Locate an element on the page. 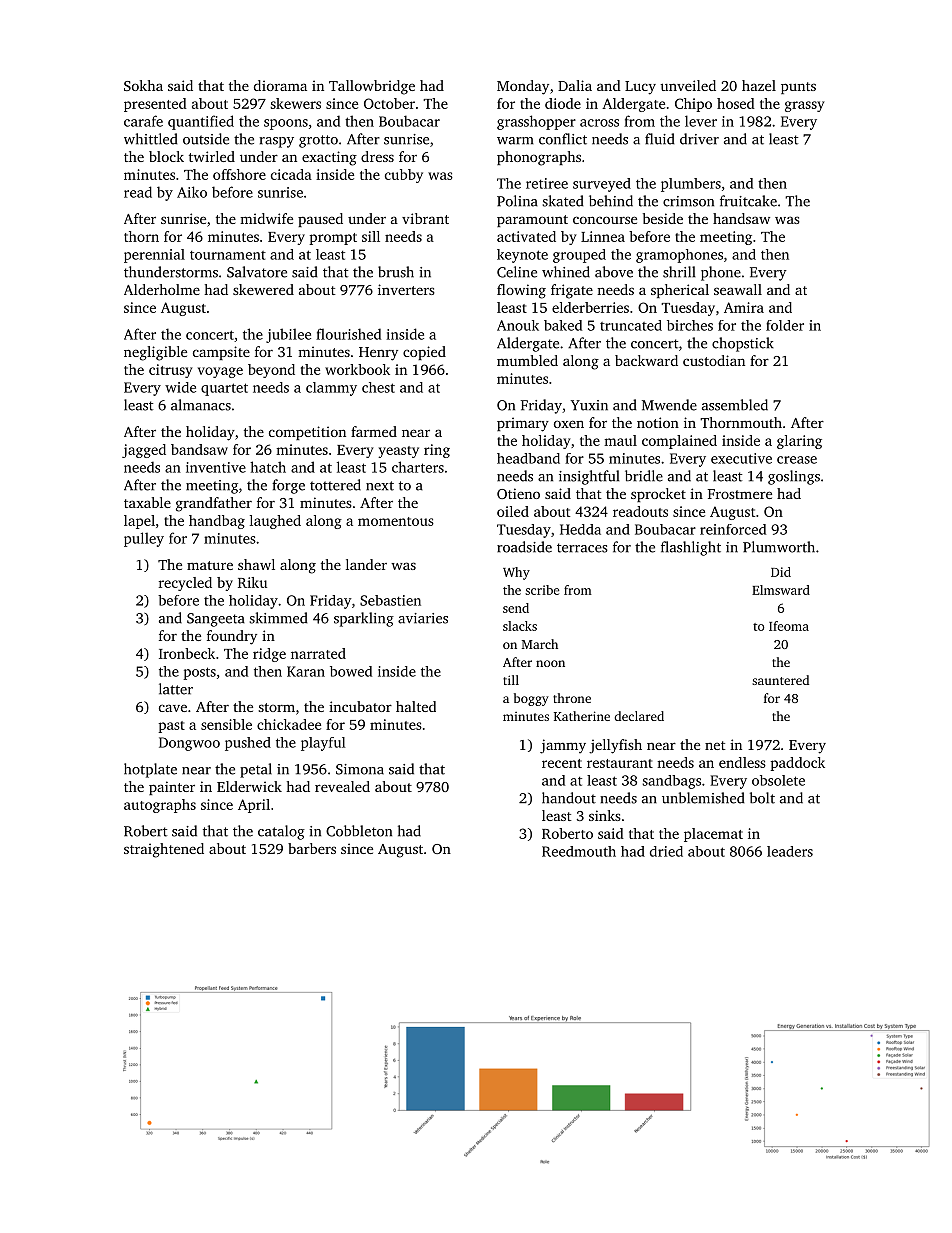  tournament is located at coordinates (228, 255).
